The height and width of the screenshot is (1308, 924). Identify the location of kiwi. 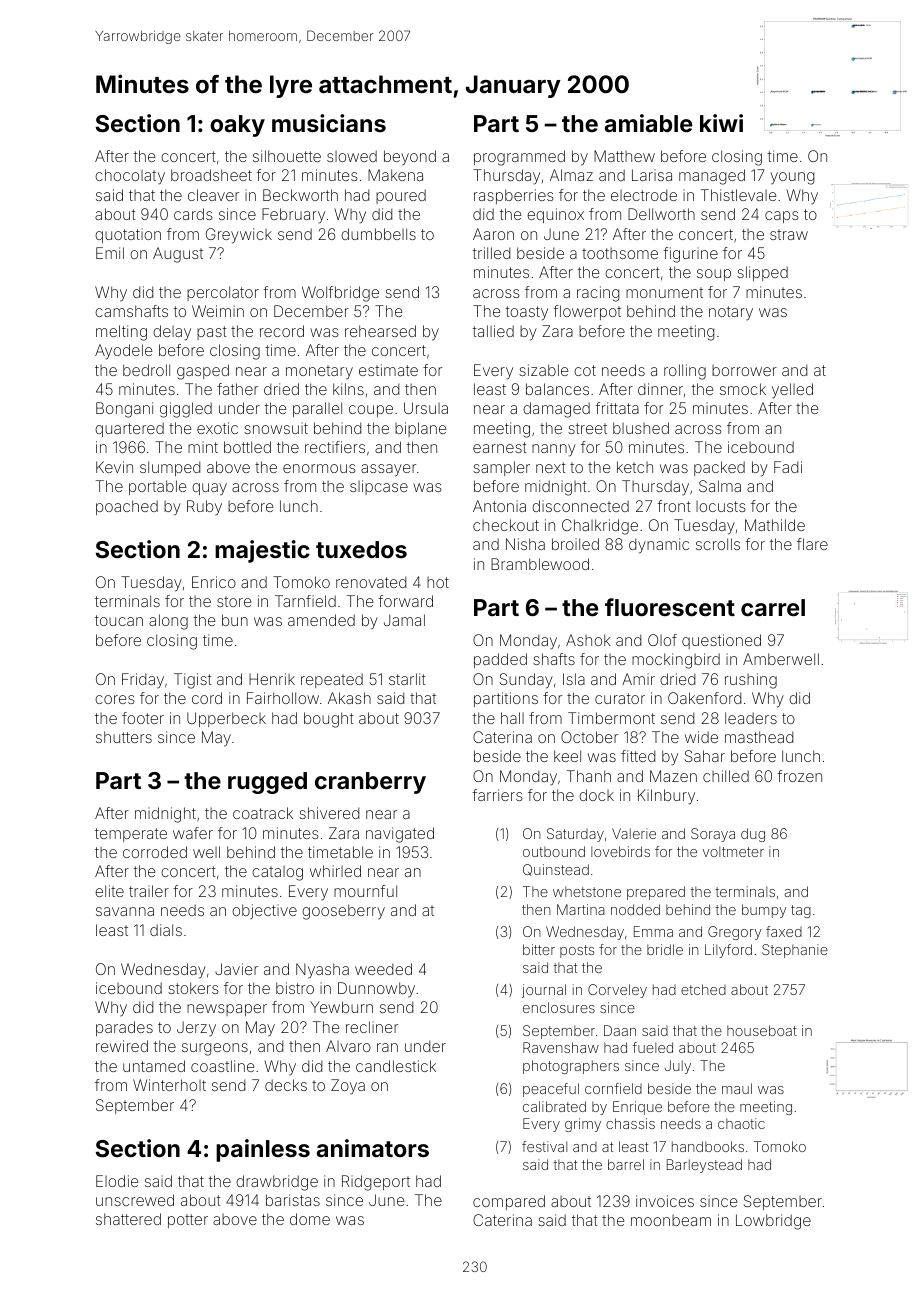
(721, 123).
